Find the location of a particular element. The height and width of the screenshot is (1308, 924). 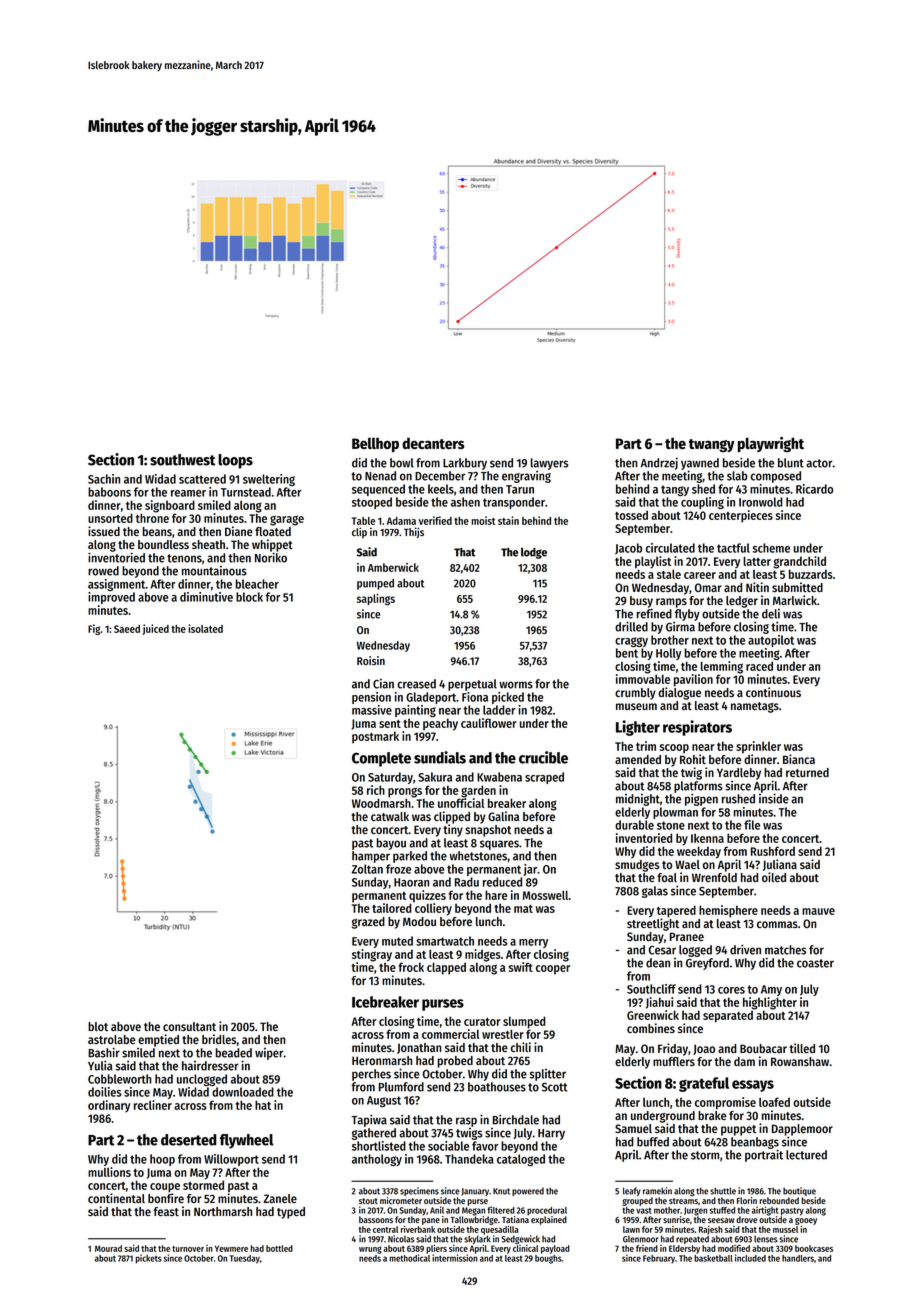

beaded is located at coordinates (234, 1053).
